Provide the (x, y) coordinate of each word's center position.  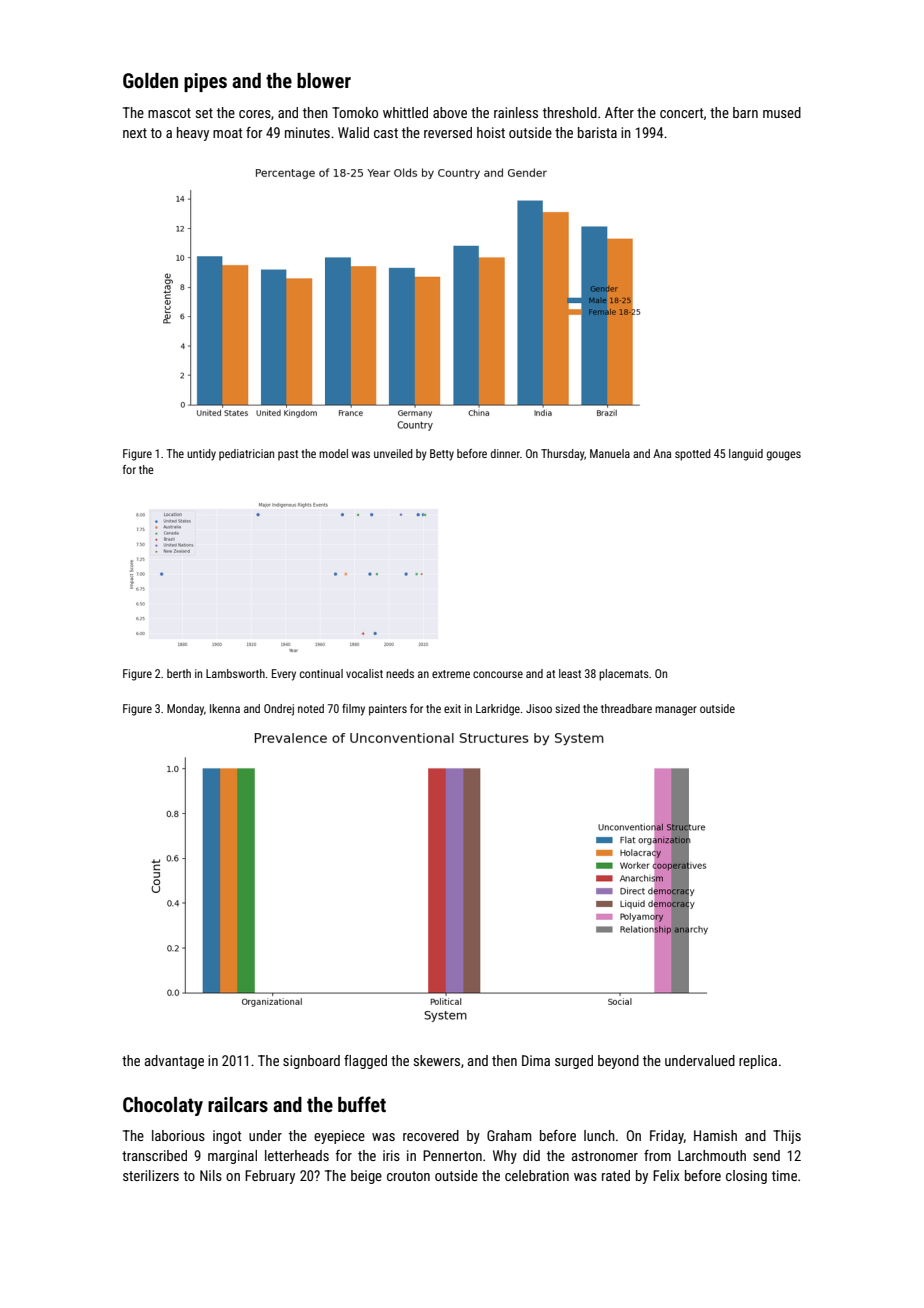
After (619, 112)
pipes (205, 82)
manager (676, 711)
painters (388, 710)
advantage (174, 1062)
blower (324, 80)
